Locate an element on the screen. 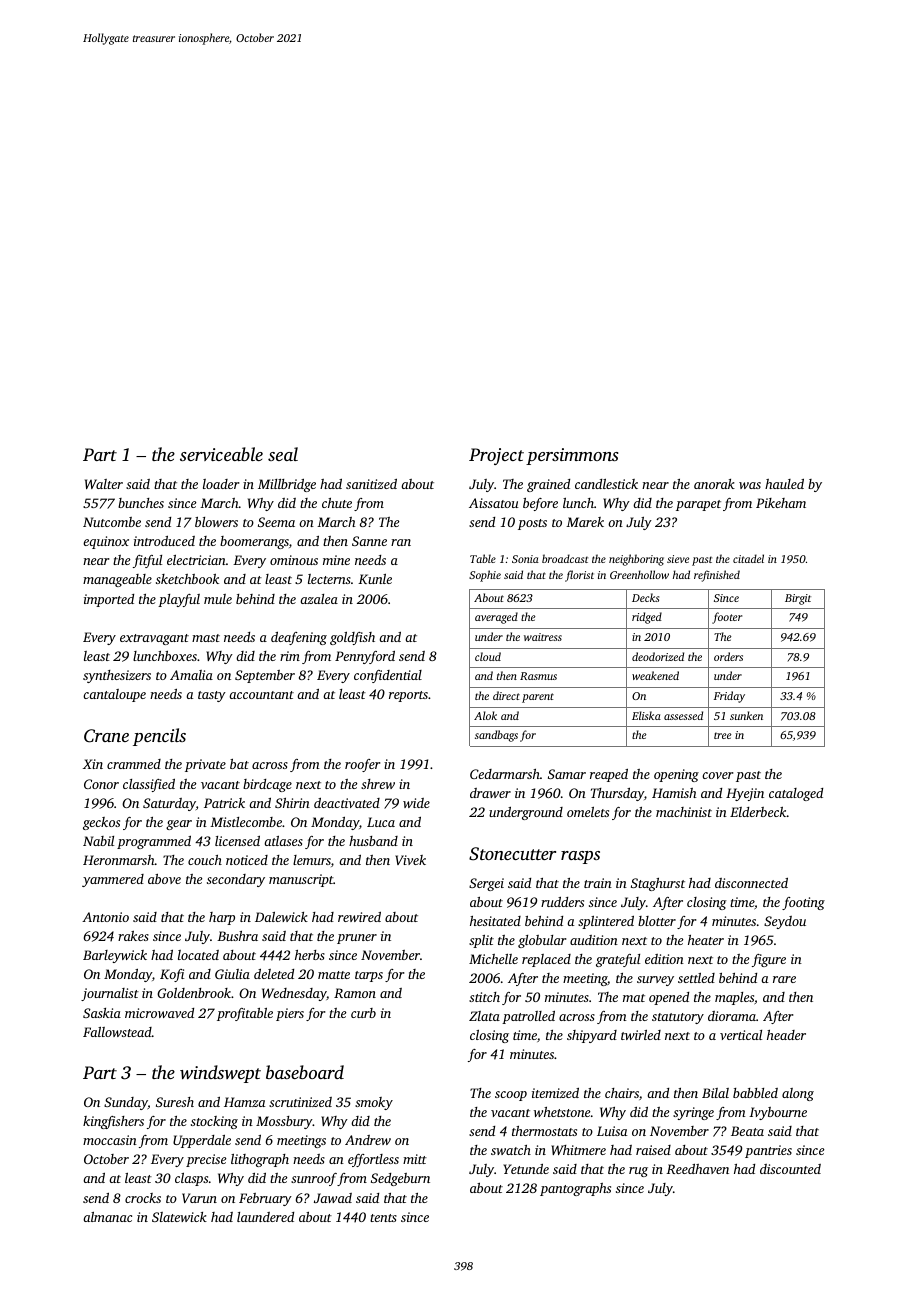 The height and width of the screenshot is (1316, 908). opening is located at coordinates (676, 775).
